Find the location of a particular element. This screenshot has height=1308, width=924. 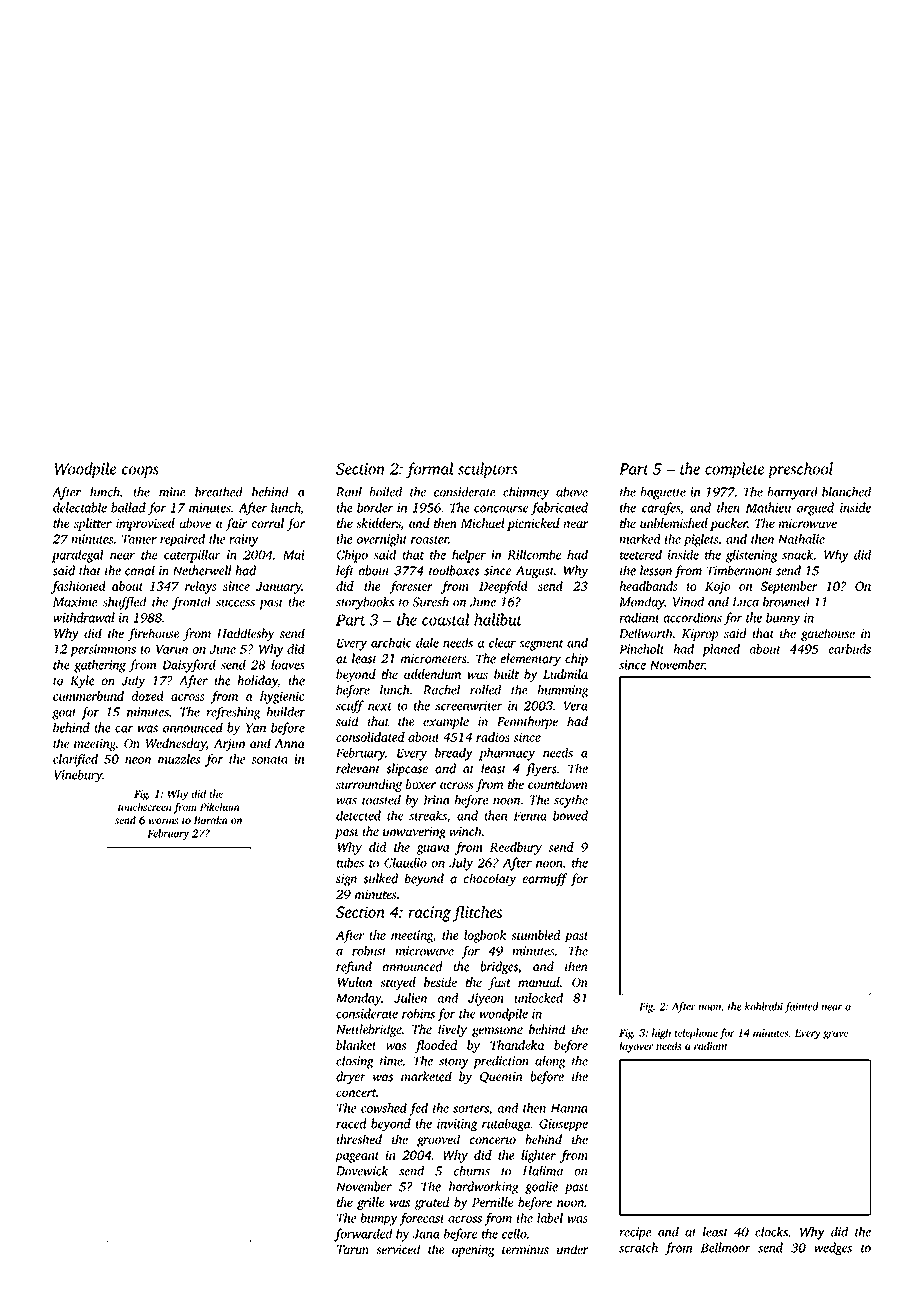

bready is located at coordinates (454, 754).
